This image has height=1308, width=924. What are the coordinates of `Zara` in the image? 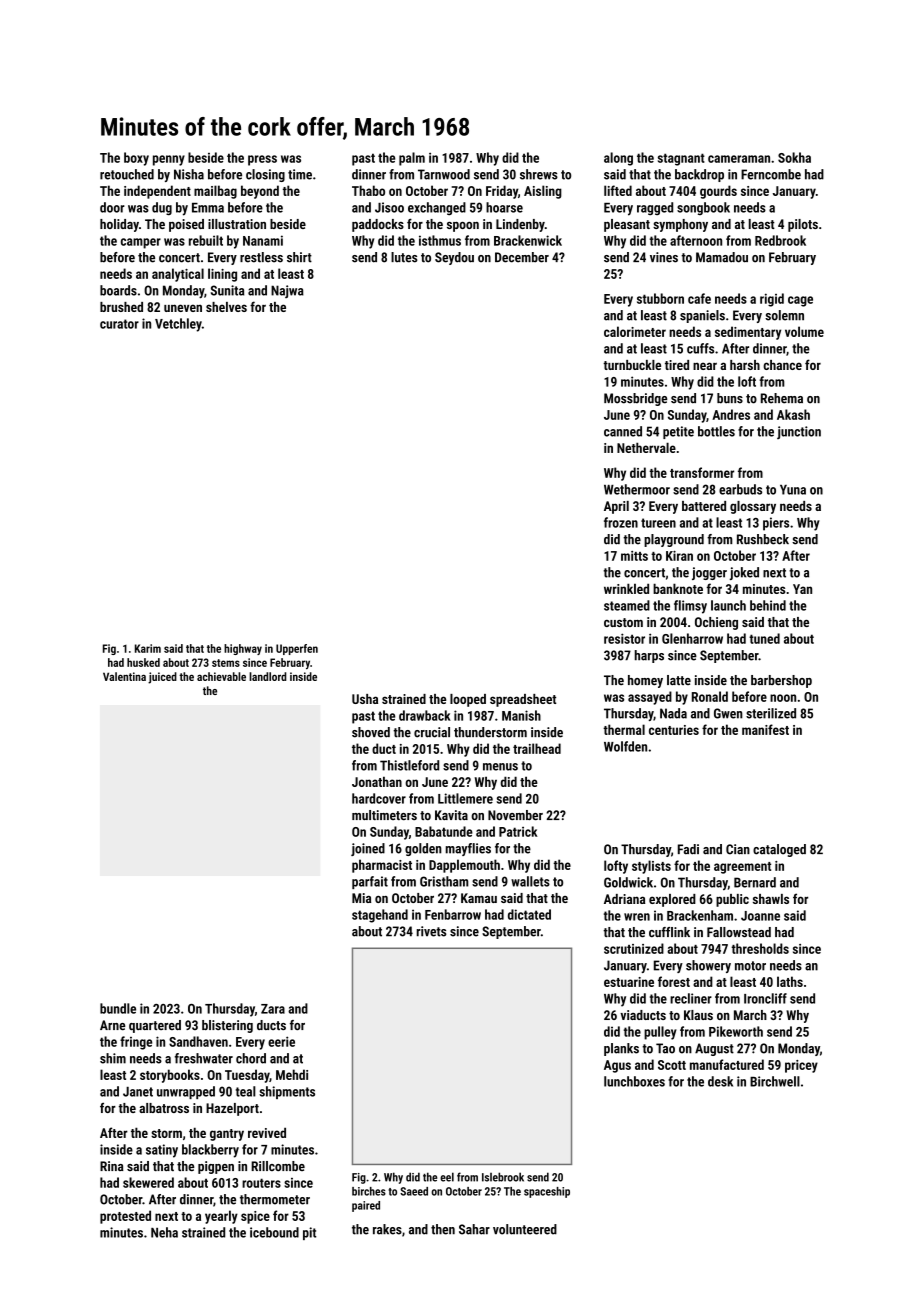 It's located at (273, 1009).
